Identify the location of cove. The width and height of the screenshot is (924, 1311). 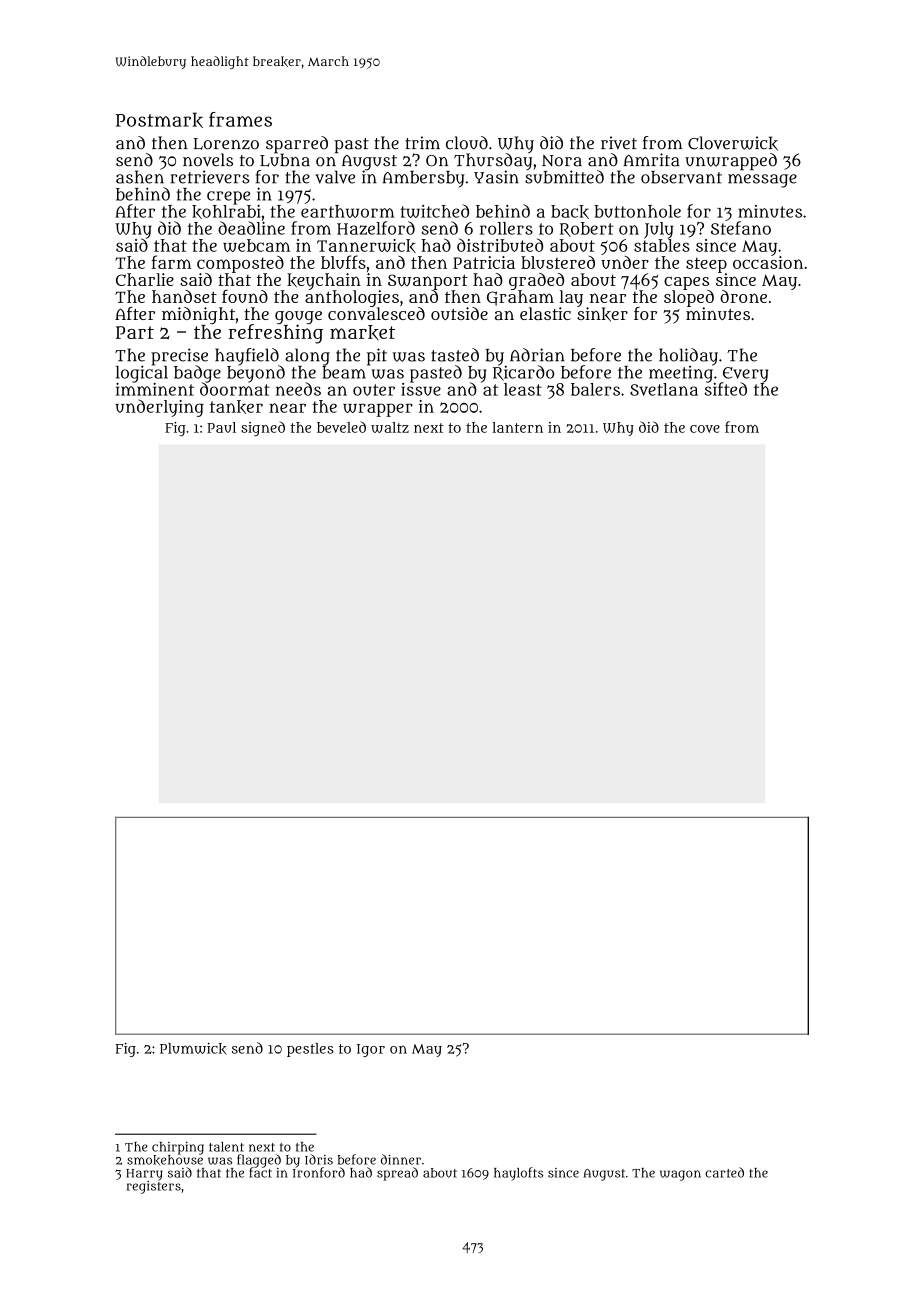
(705, 429).
